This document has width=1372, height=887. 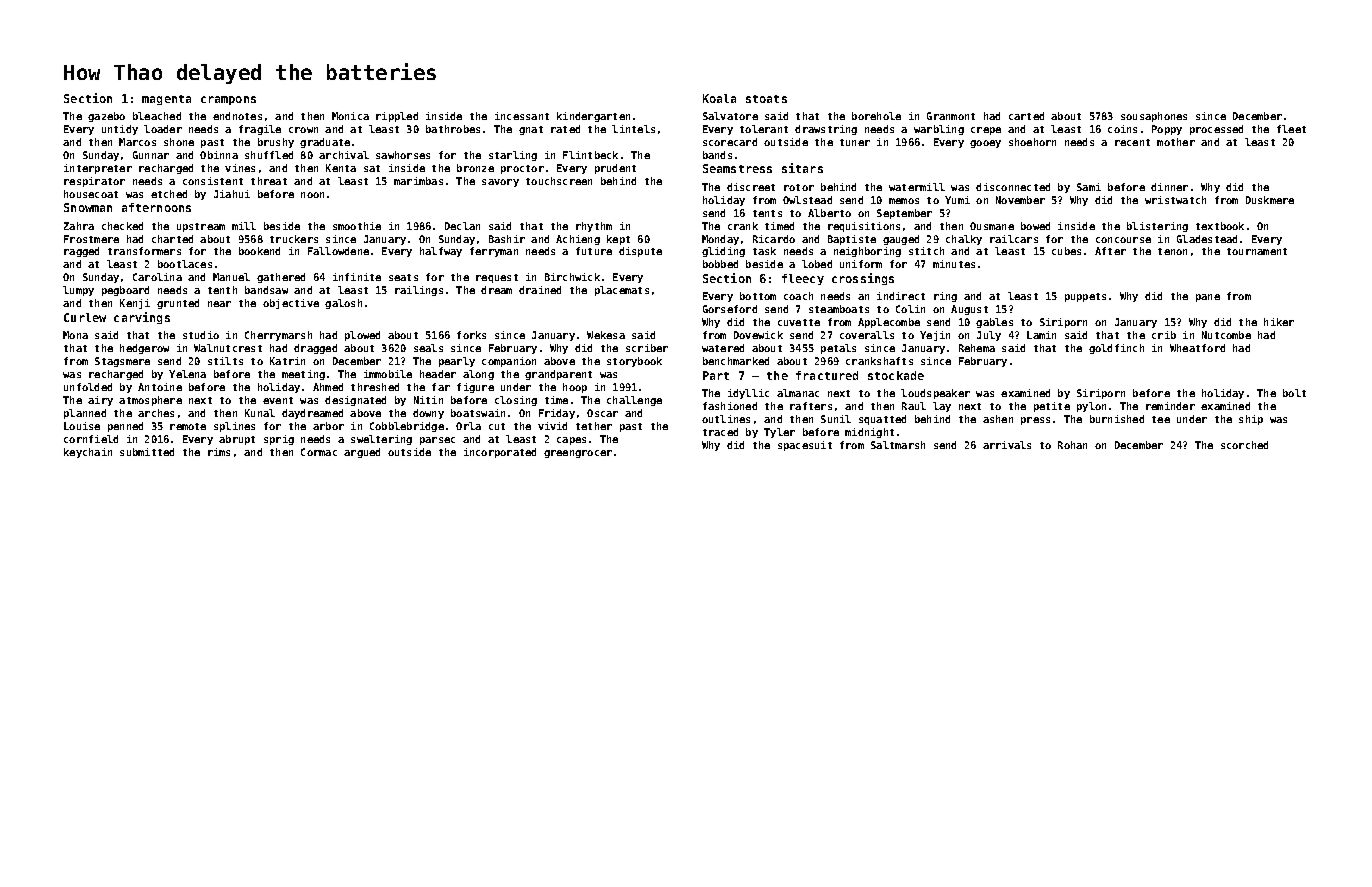 What do you see at coordinates (1132, 142) in the document?
I see `recent` at bounding box center [1132, 142].
